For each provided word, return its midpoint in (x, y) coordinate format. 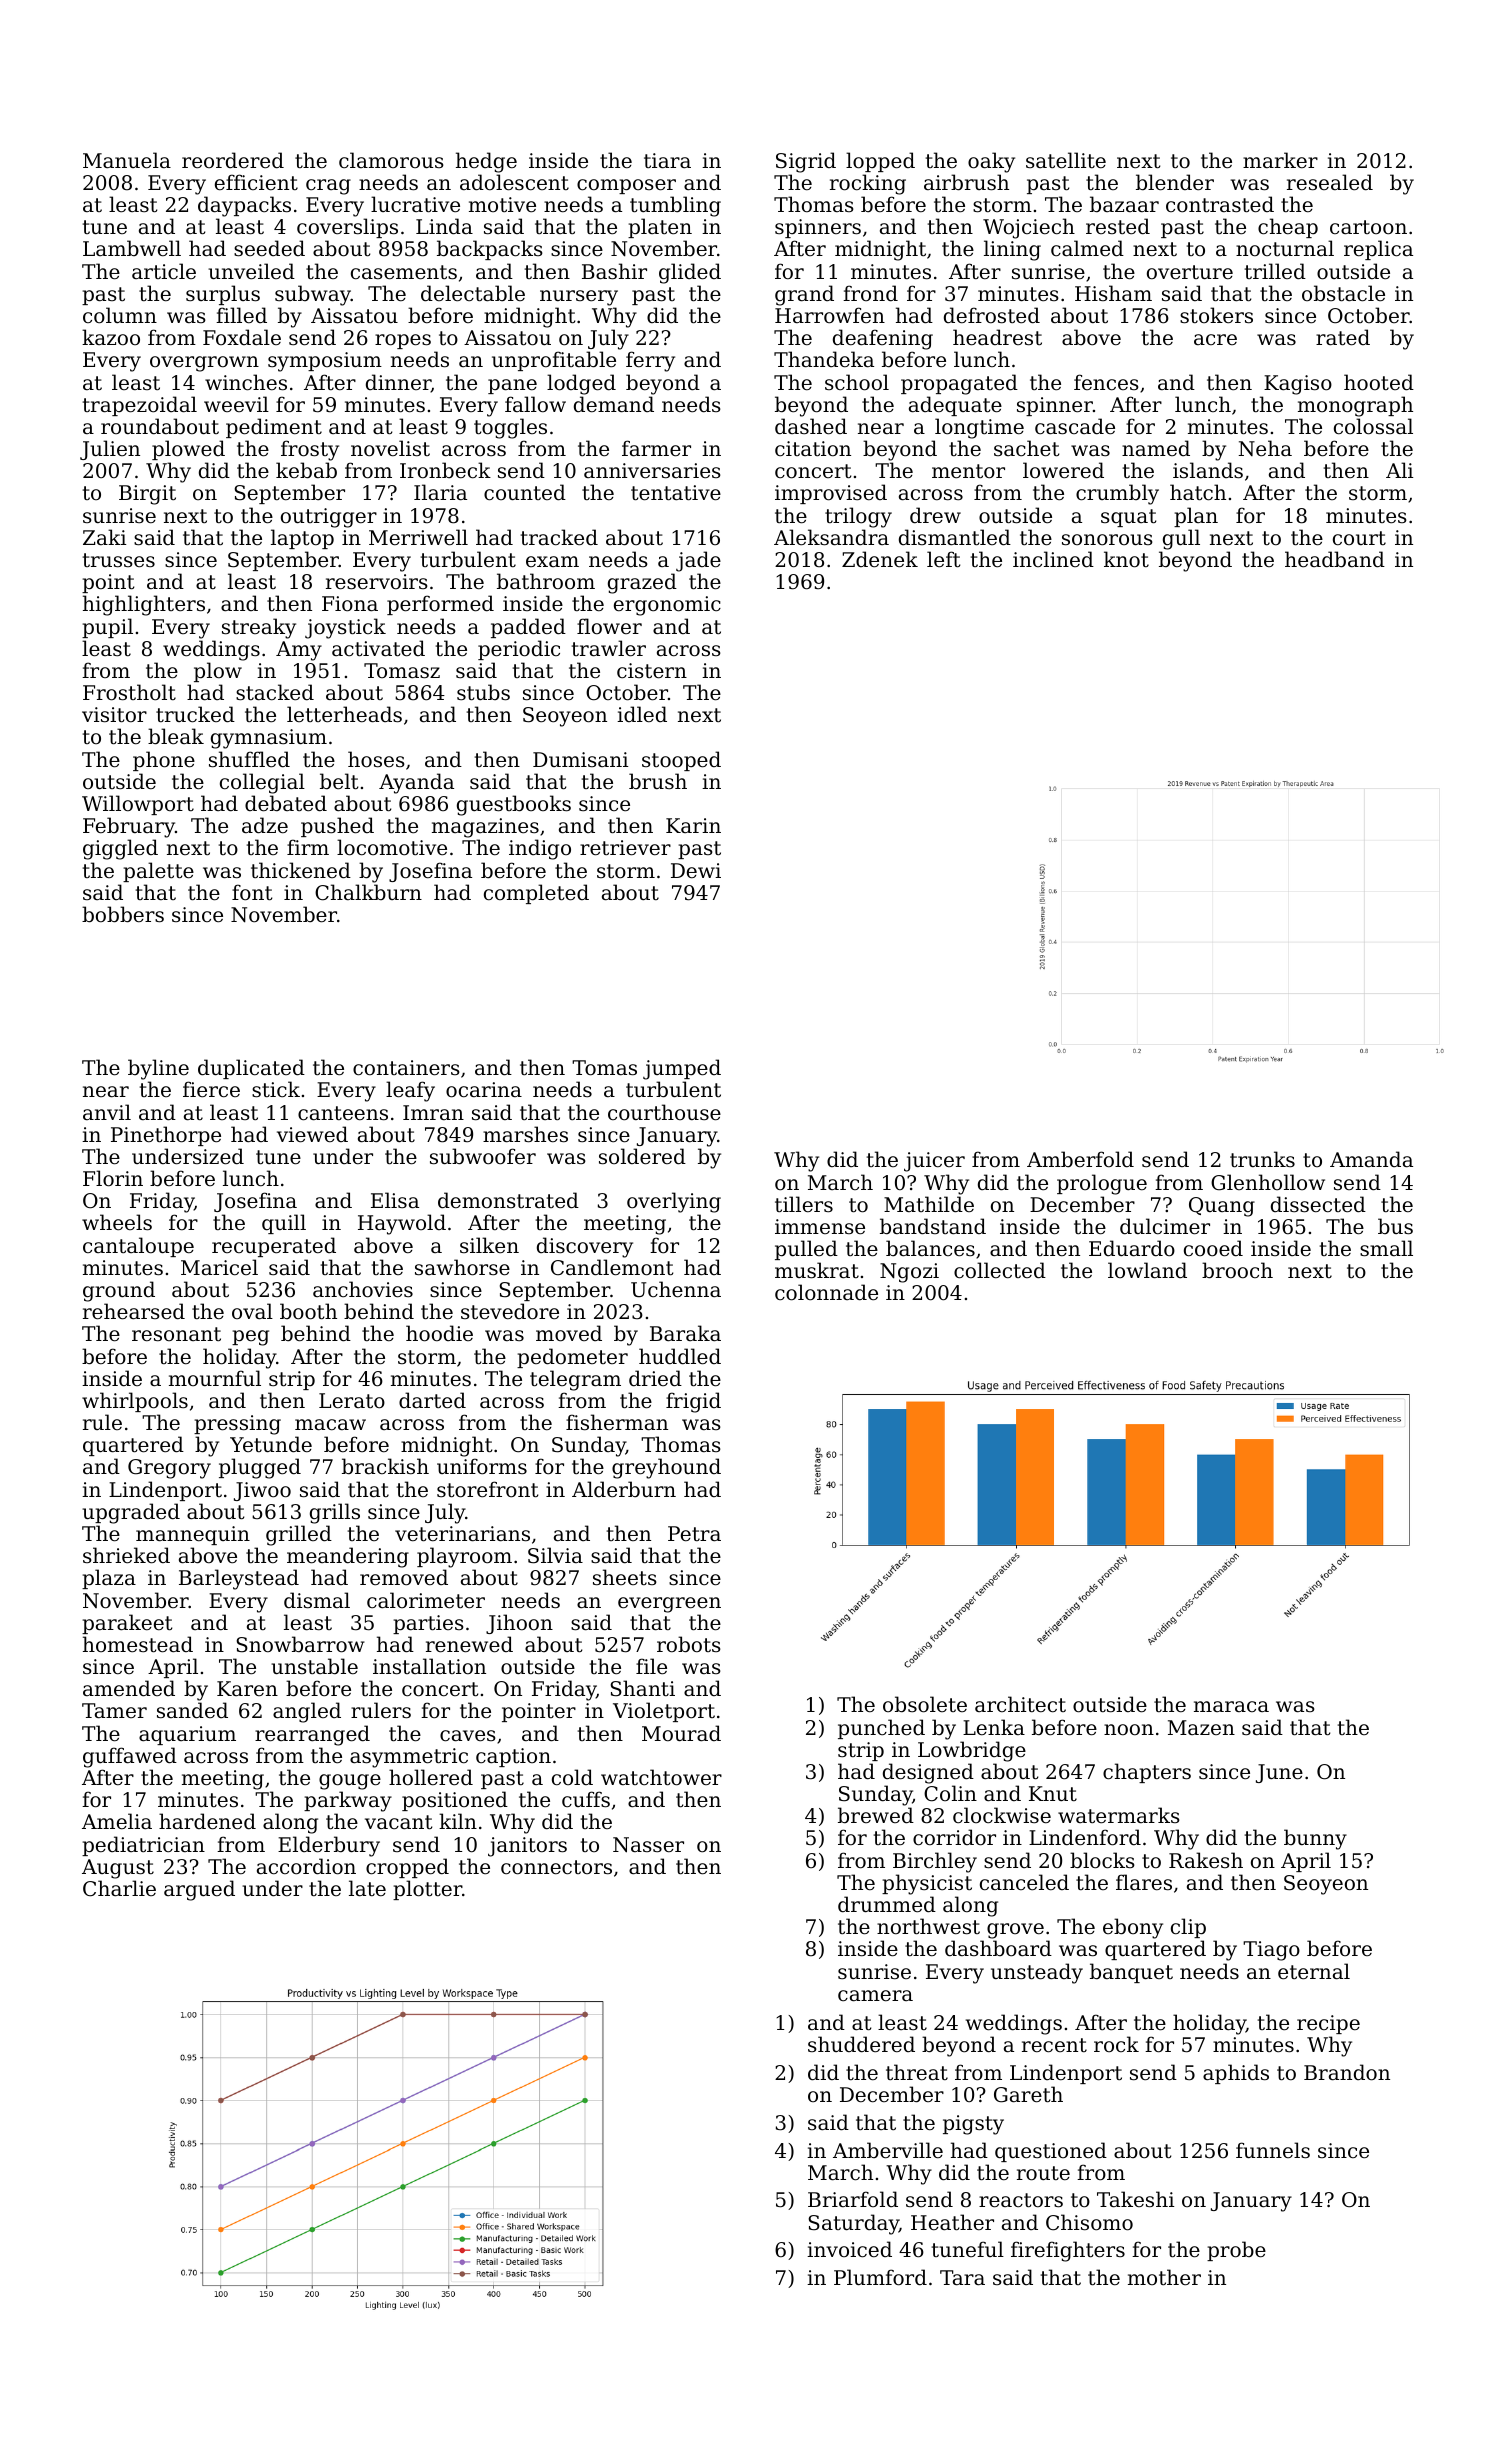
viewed (312, 1134)
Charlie (119, 1888)
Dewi (696, 871)
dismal (317, 1600)
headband (1335, 559)
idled (642, 714)
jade (698, 561)
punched (881, 1729)
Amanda (1371, 1159)
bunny (1315, 1839)
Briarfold (853, 2199)
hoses (376, 759)
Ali (1399, 470)
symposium (325, 362)
